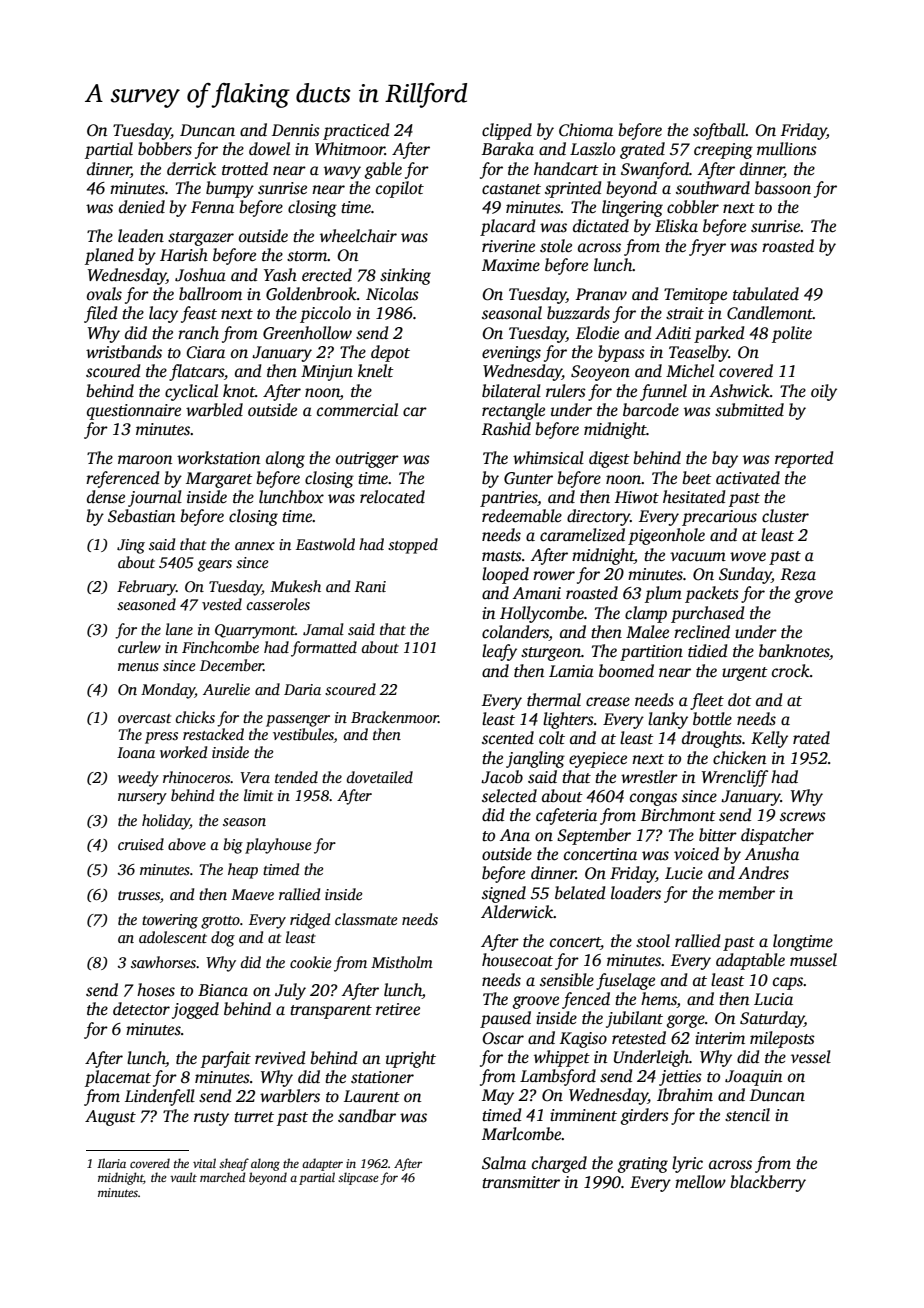 This document has height=1308, width=924. I want to click on cluster, so click(785, 516).
